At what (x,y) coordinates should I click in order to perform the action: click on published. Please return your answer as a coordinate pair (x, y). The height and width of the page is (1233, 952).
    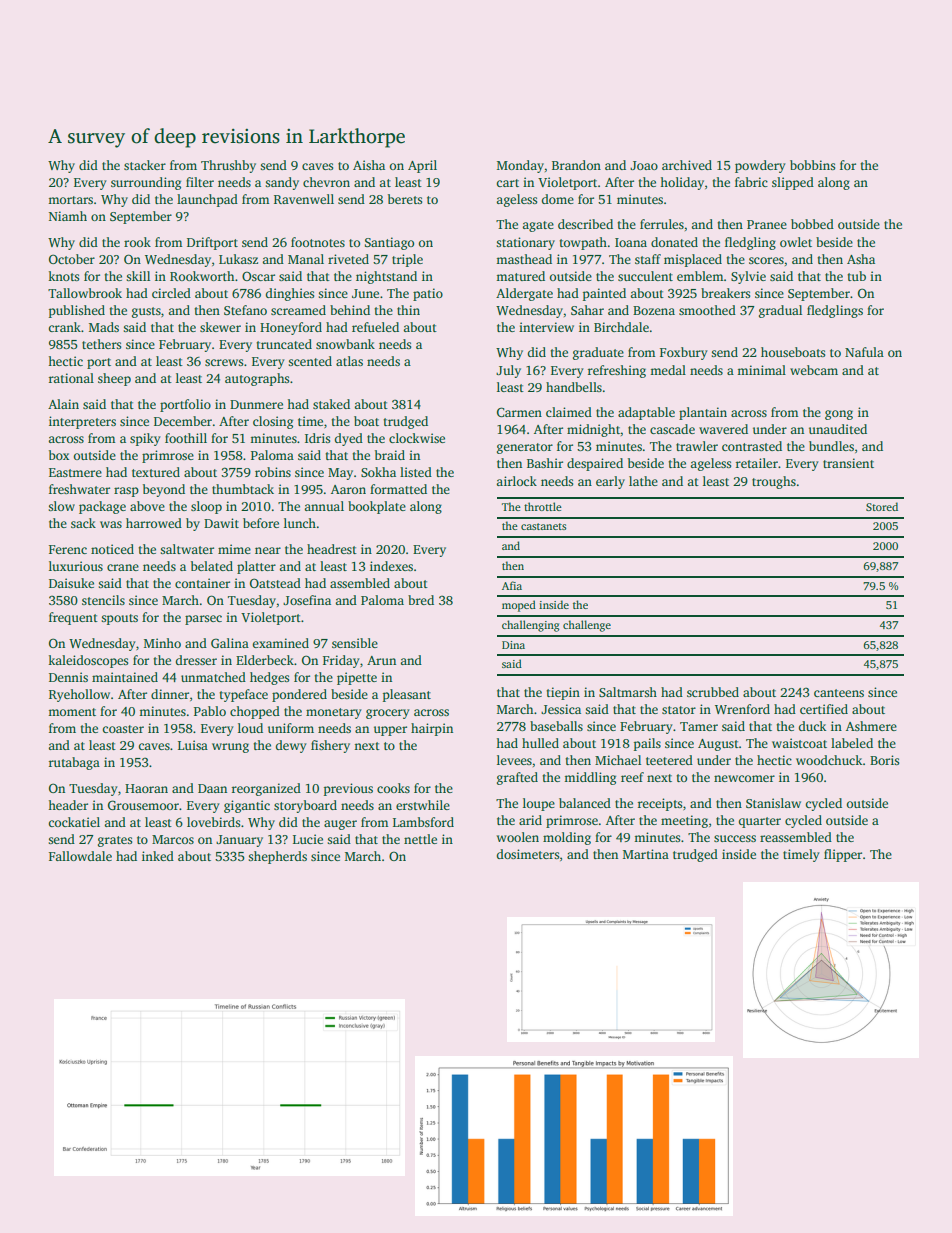
    Looking at the image, I should click on (77, 311).
